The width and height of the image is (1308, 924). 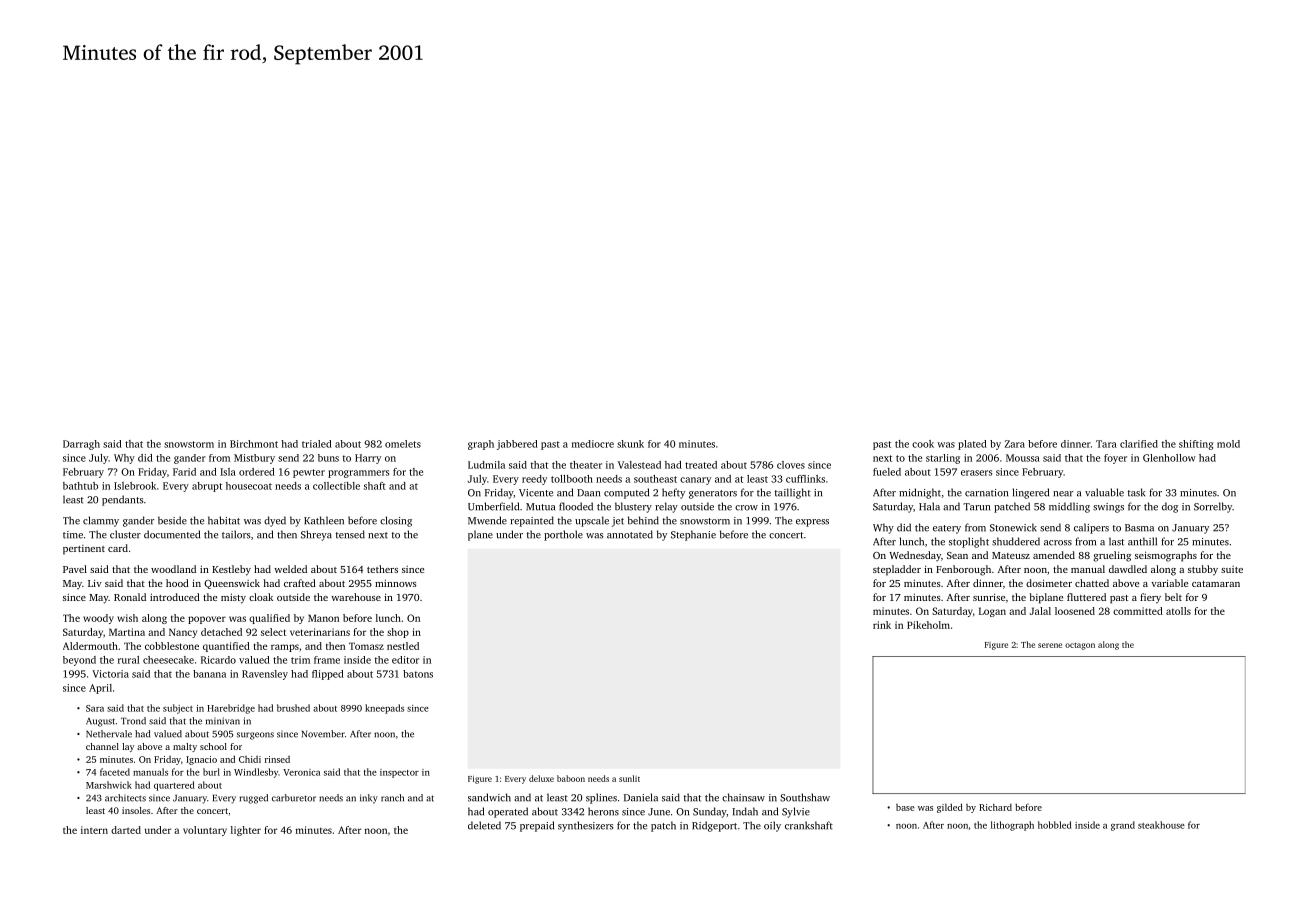 I want to click on select, so click(x=273, y=632).
